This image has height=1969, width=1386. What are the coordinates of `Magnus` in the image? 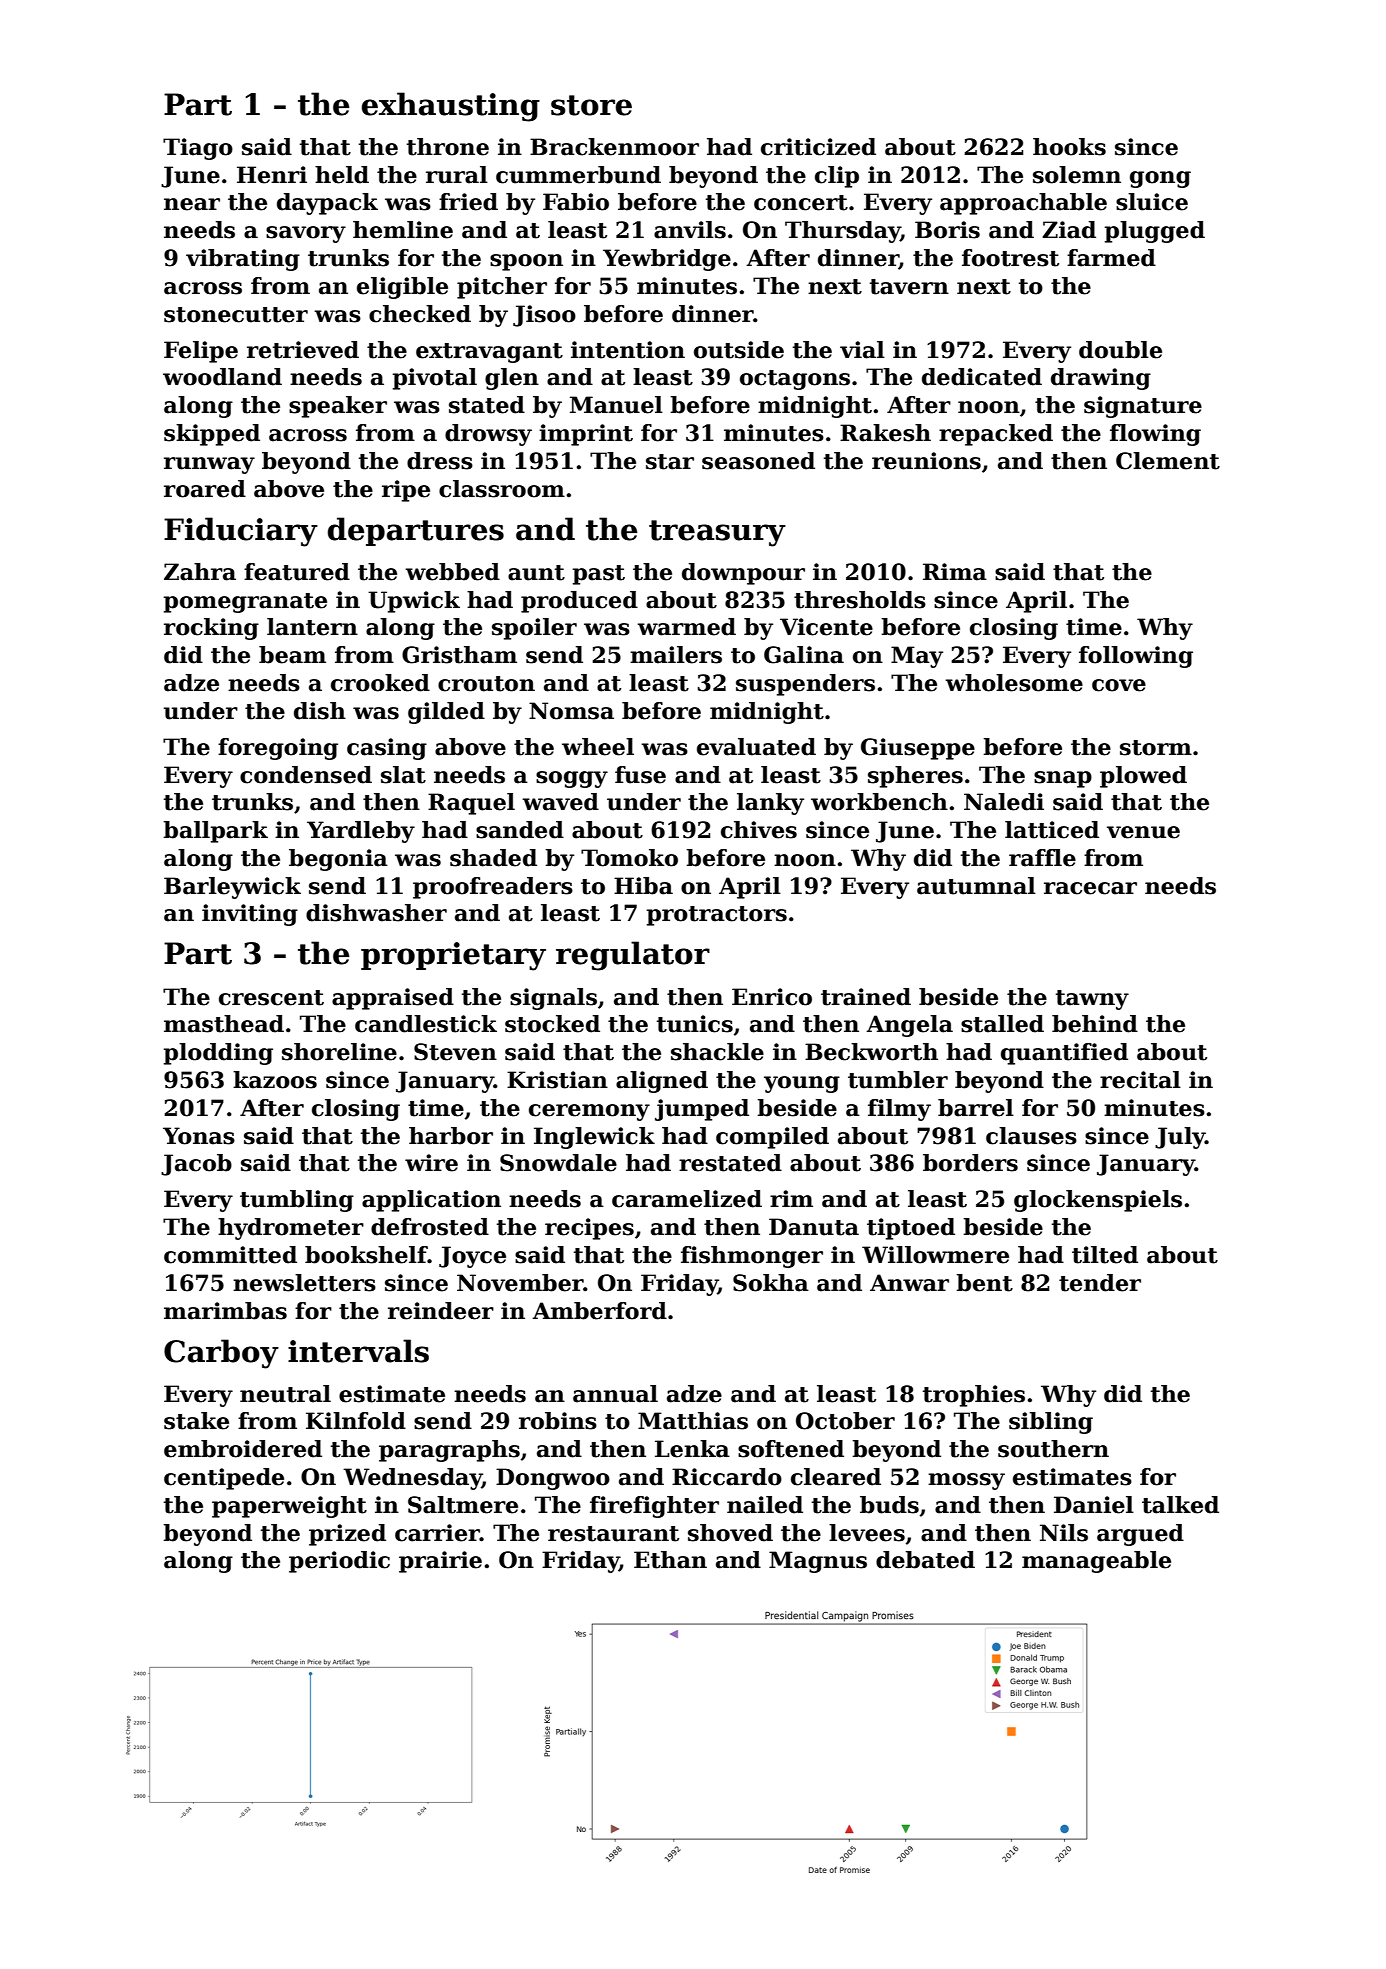 It's located at (818, 1562).
